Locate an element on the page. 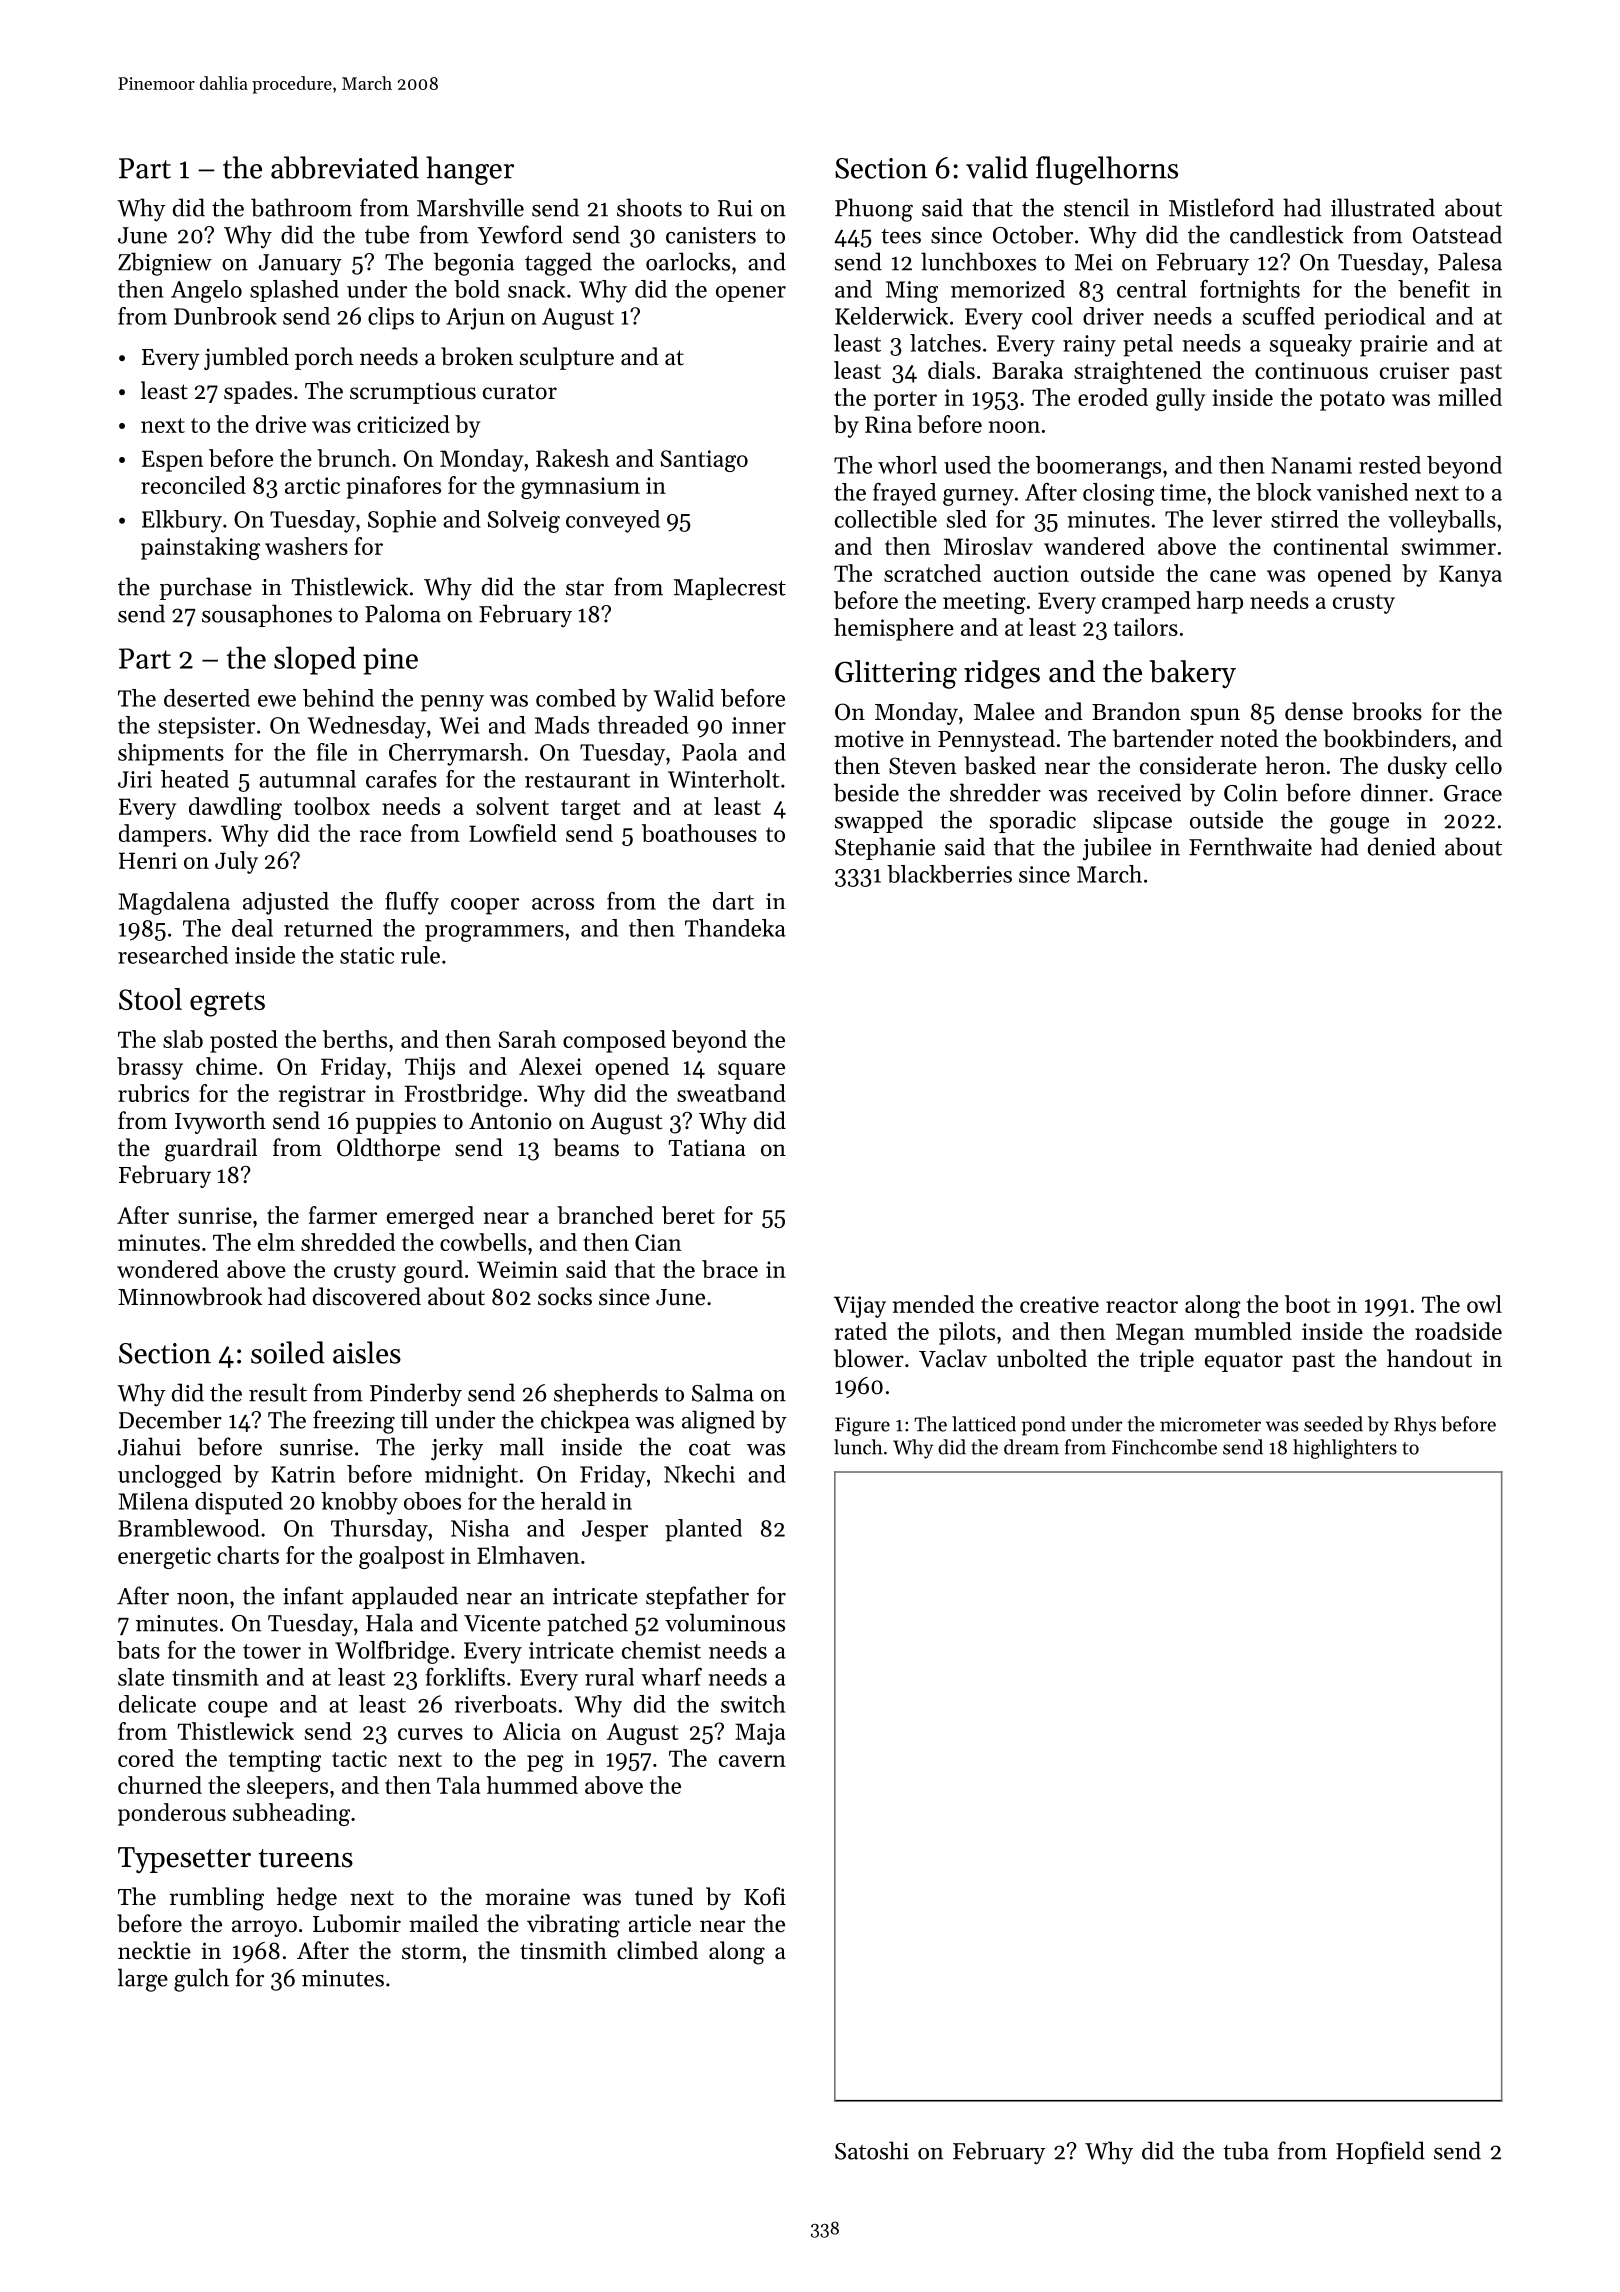 The height and width of the image is (2292, 1620). Hopfield is located at coordinates (1380, 2152).
